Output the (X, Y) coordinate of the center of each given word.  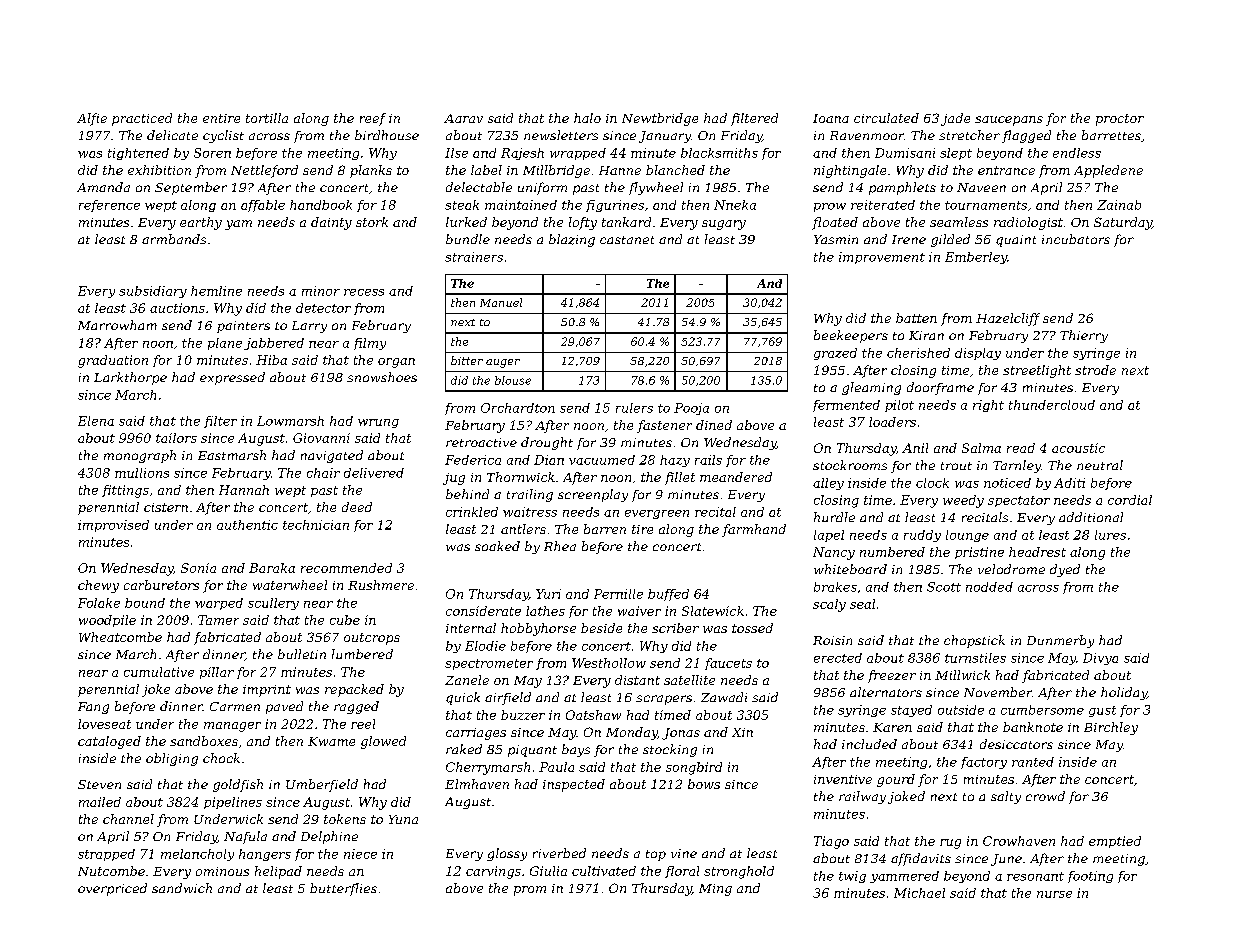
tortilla (267, 118)
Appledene (1108, 171)
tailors (176, 438)
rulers (634, 408)
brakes (835, 587)
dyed (1065, 570)
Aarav (463, 118)
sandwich (182, 888)
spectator (1019, 501)
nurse (1054, 894)
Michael (919, 893)
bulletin (302, 654)
